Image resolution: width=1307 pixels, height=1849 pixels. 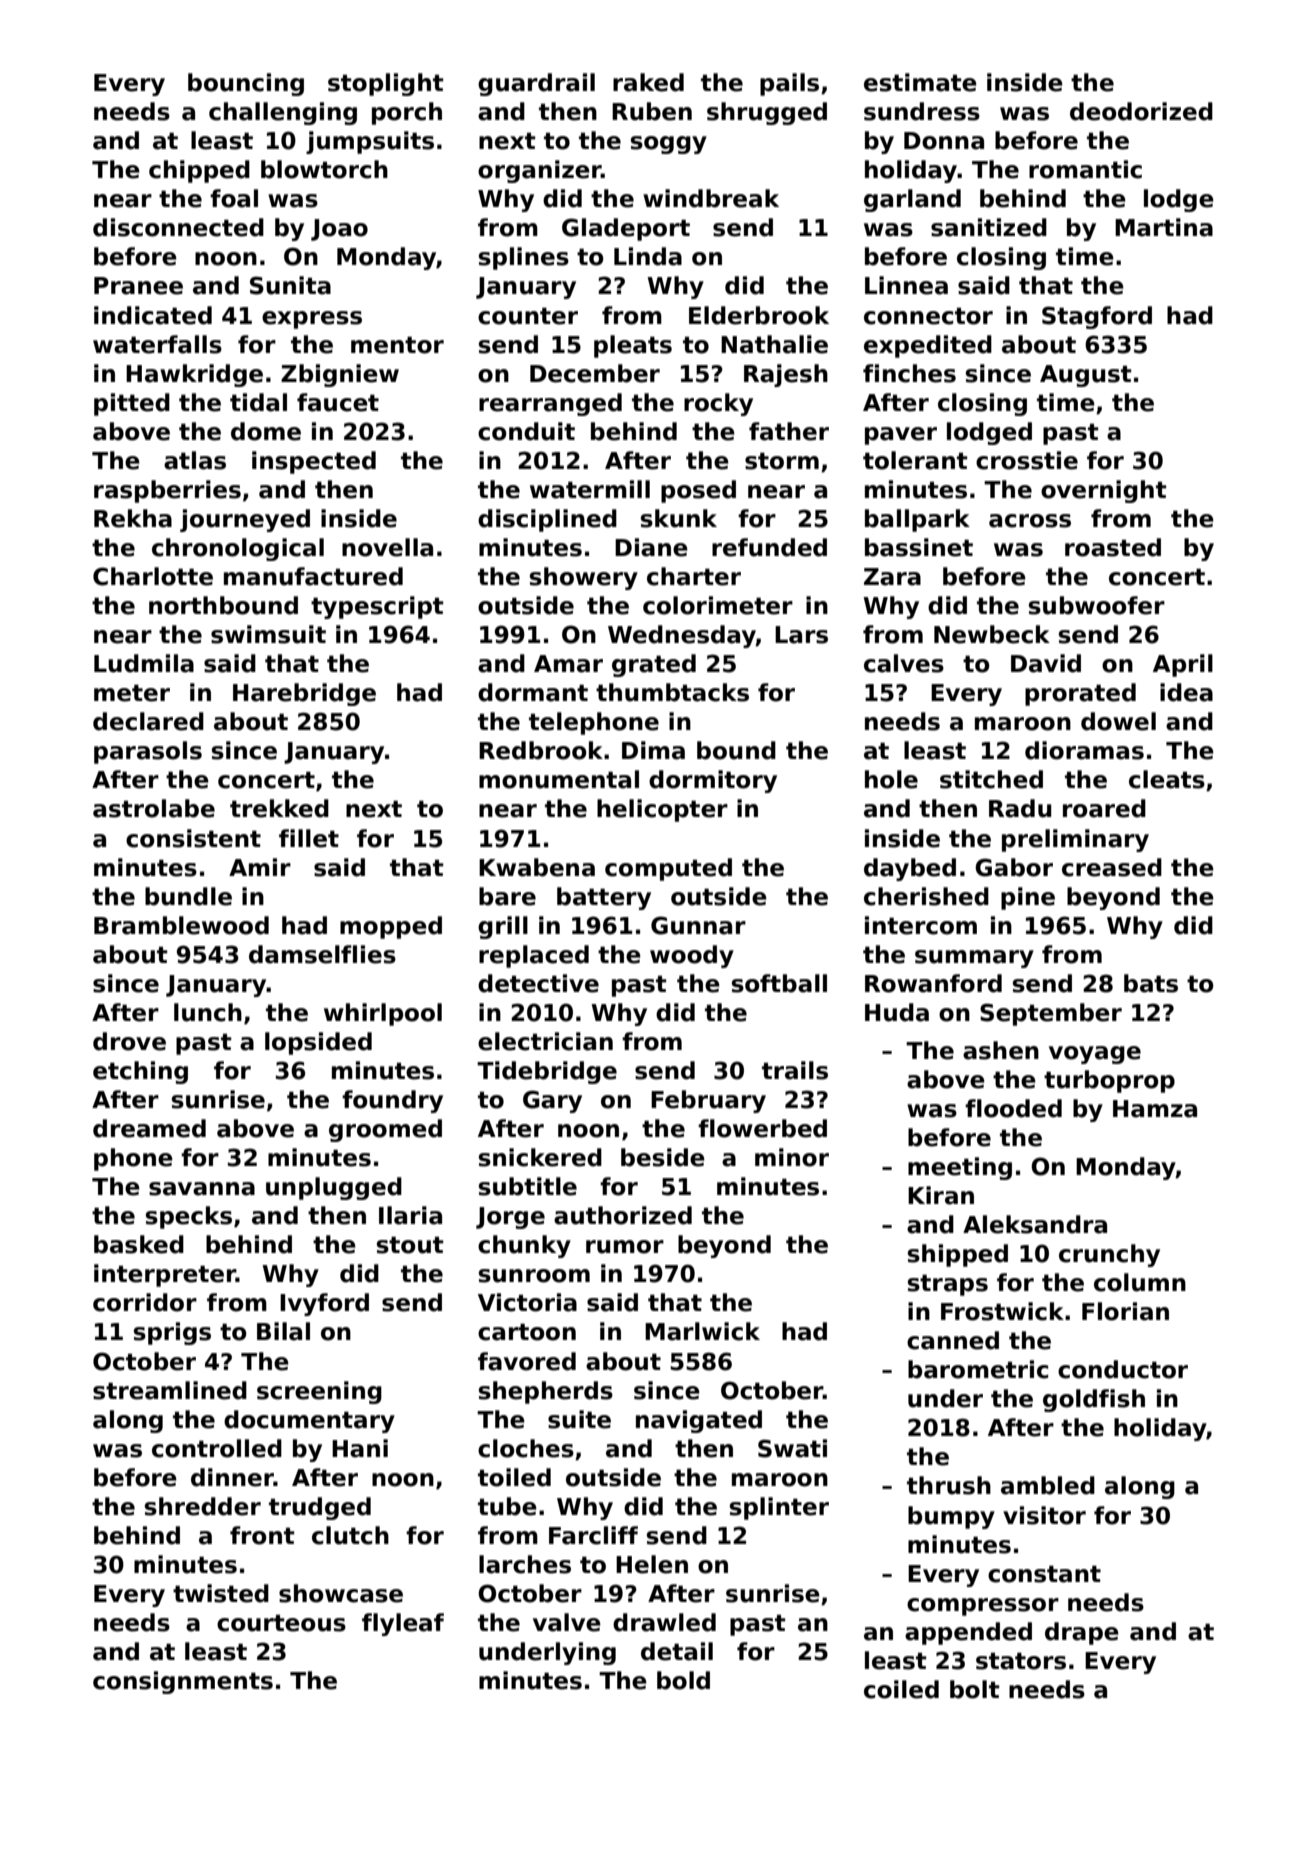 I want to click on documentary, so click(x=309, y=1421).
